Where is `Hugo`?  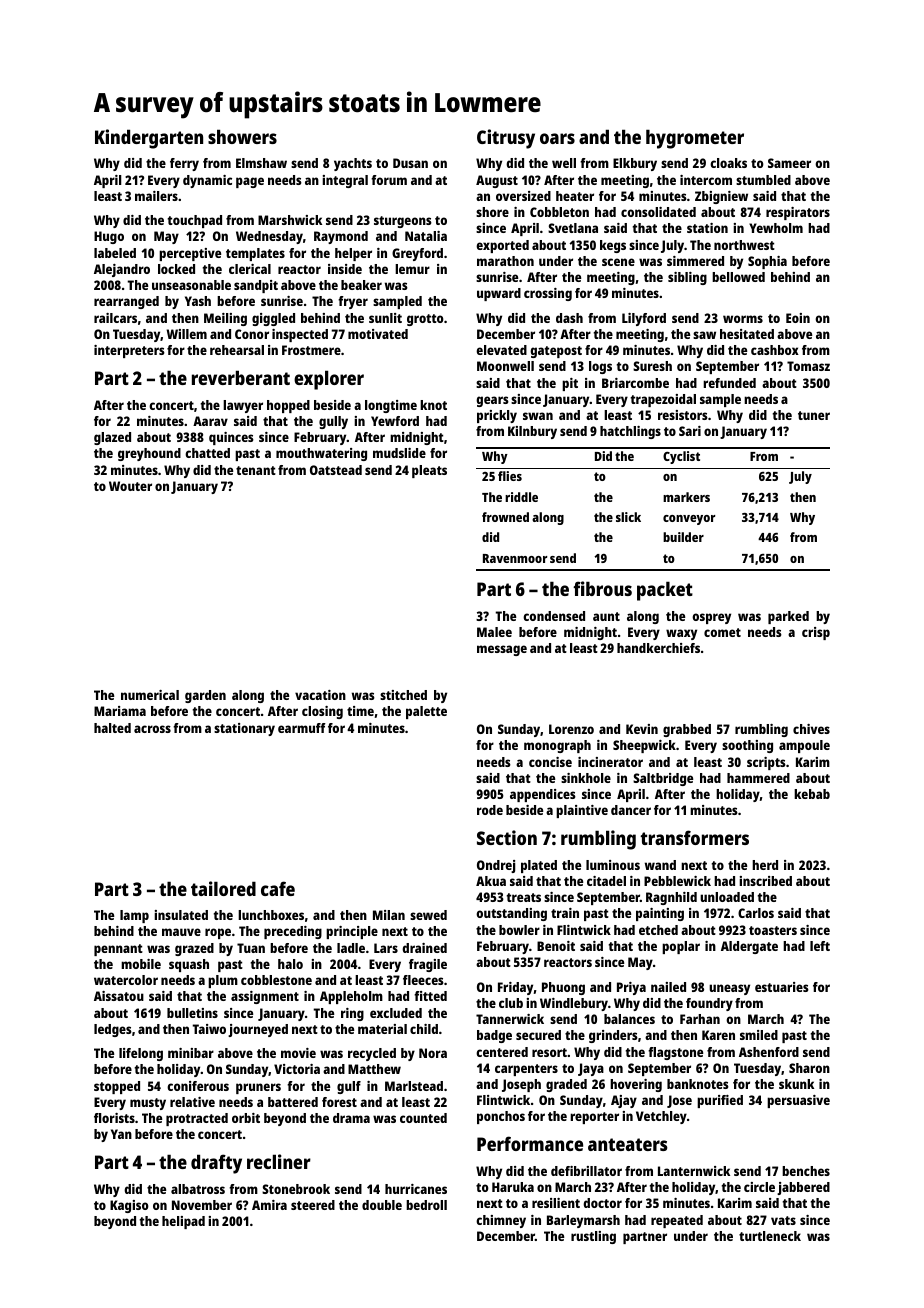
Hugo is located at coordinates (109, 237).
